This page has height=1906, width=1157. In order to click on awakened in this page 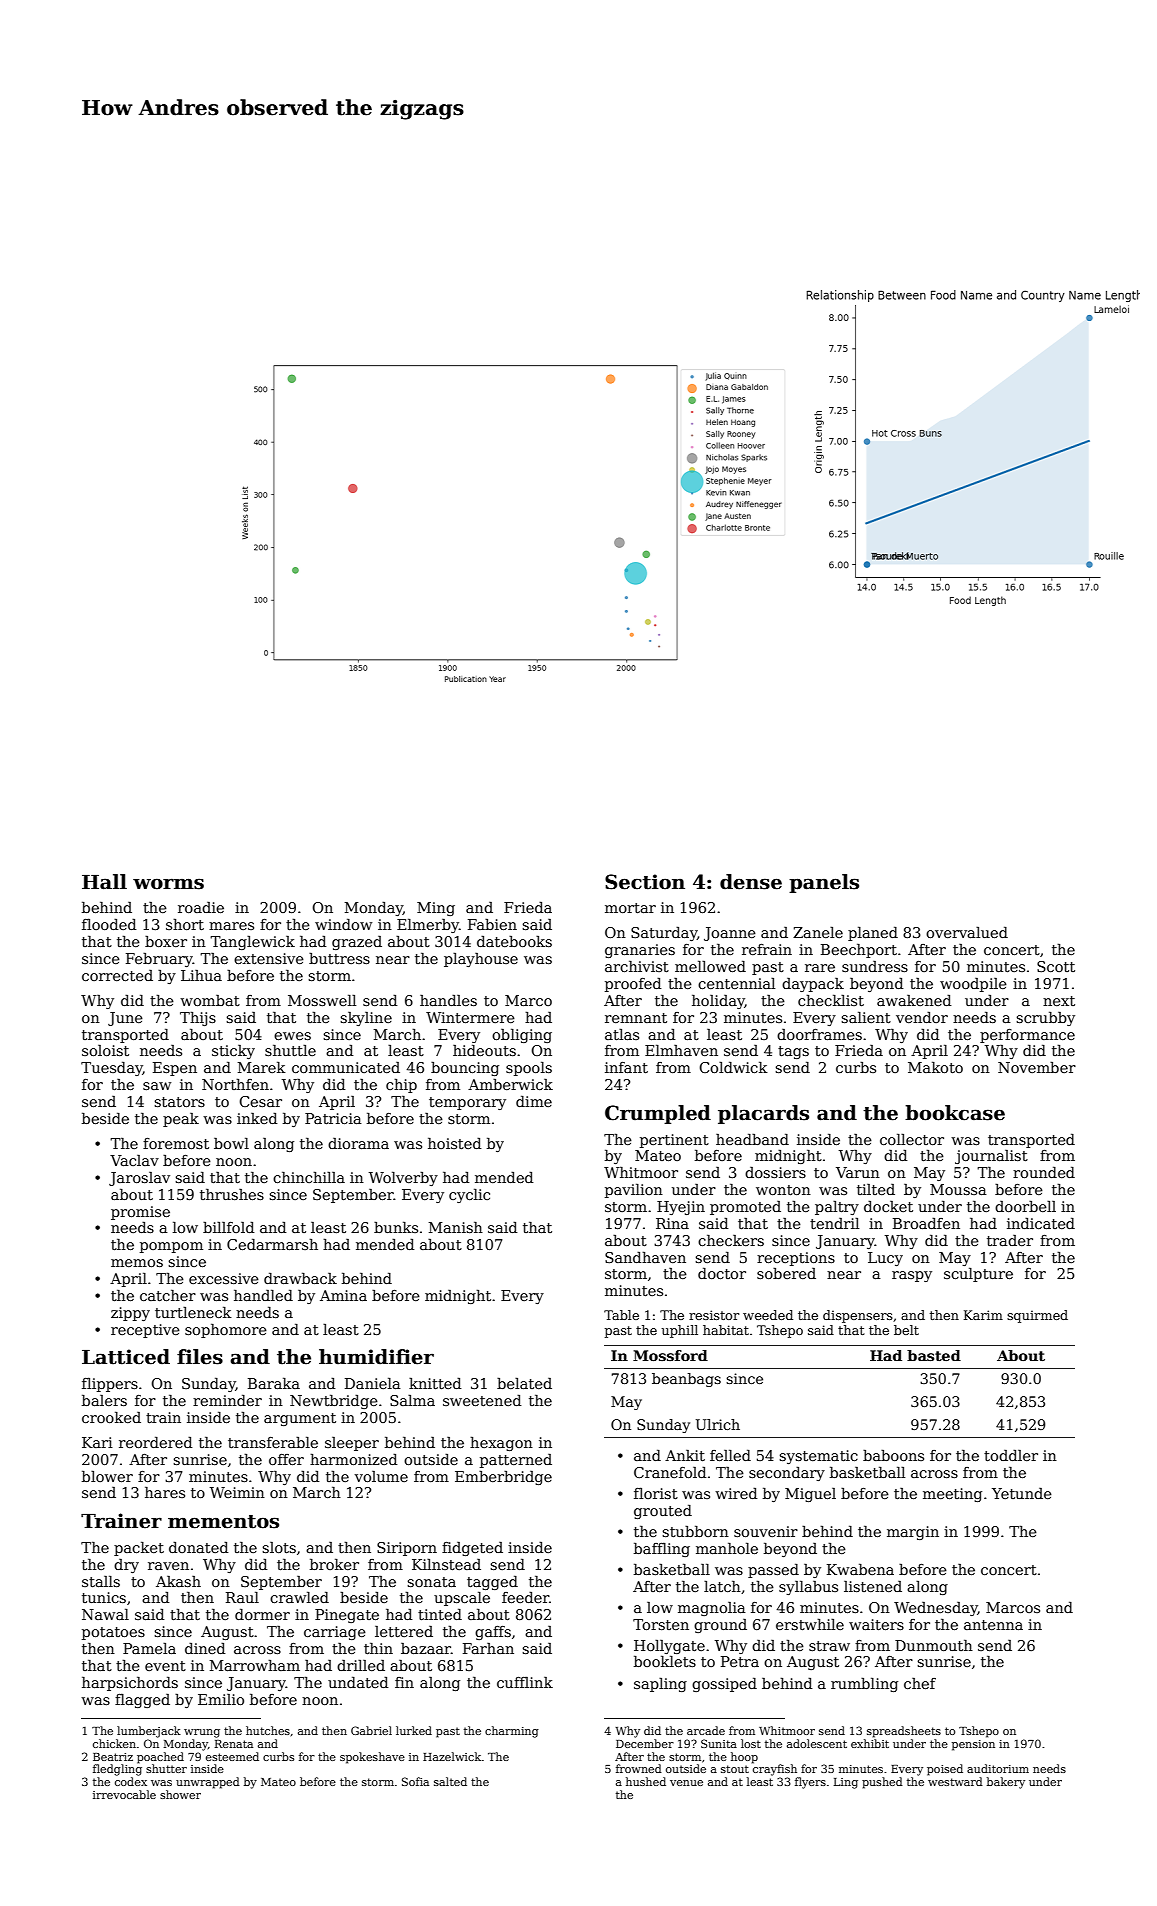, I will do `click(914, 1000)`.
